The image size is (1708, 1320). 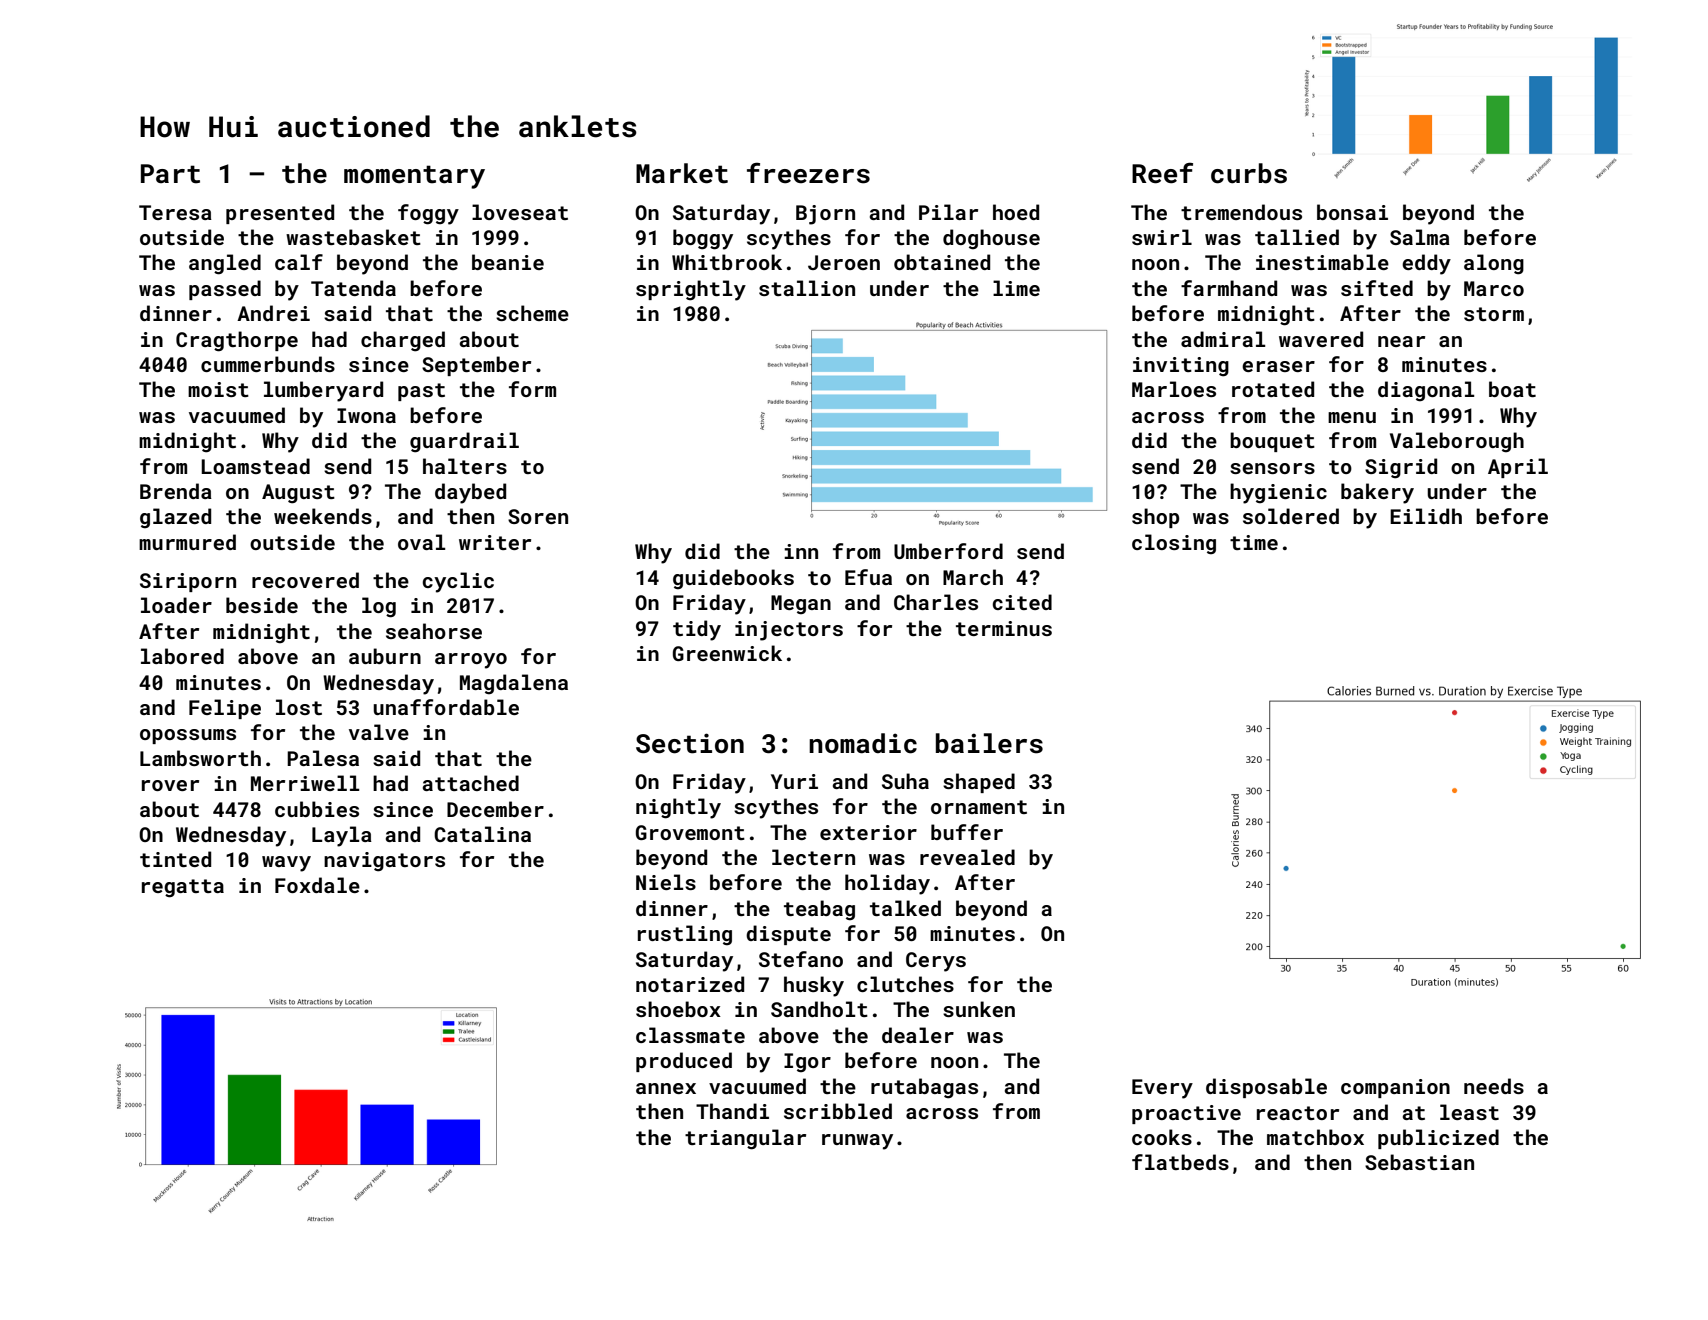 I want to click on form, so click(x=532, y=389).
